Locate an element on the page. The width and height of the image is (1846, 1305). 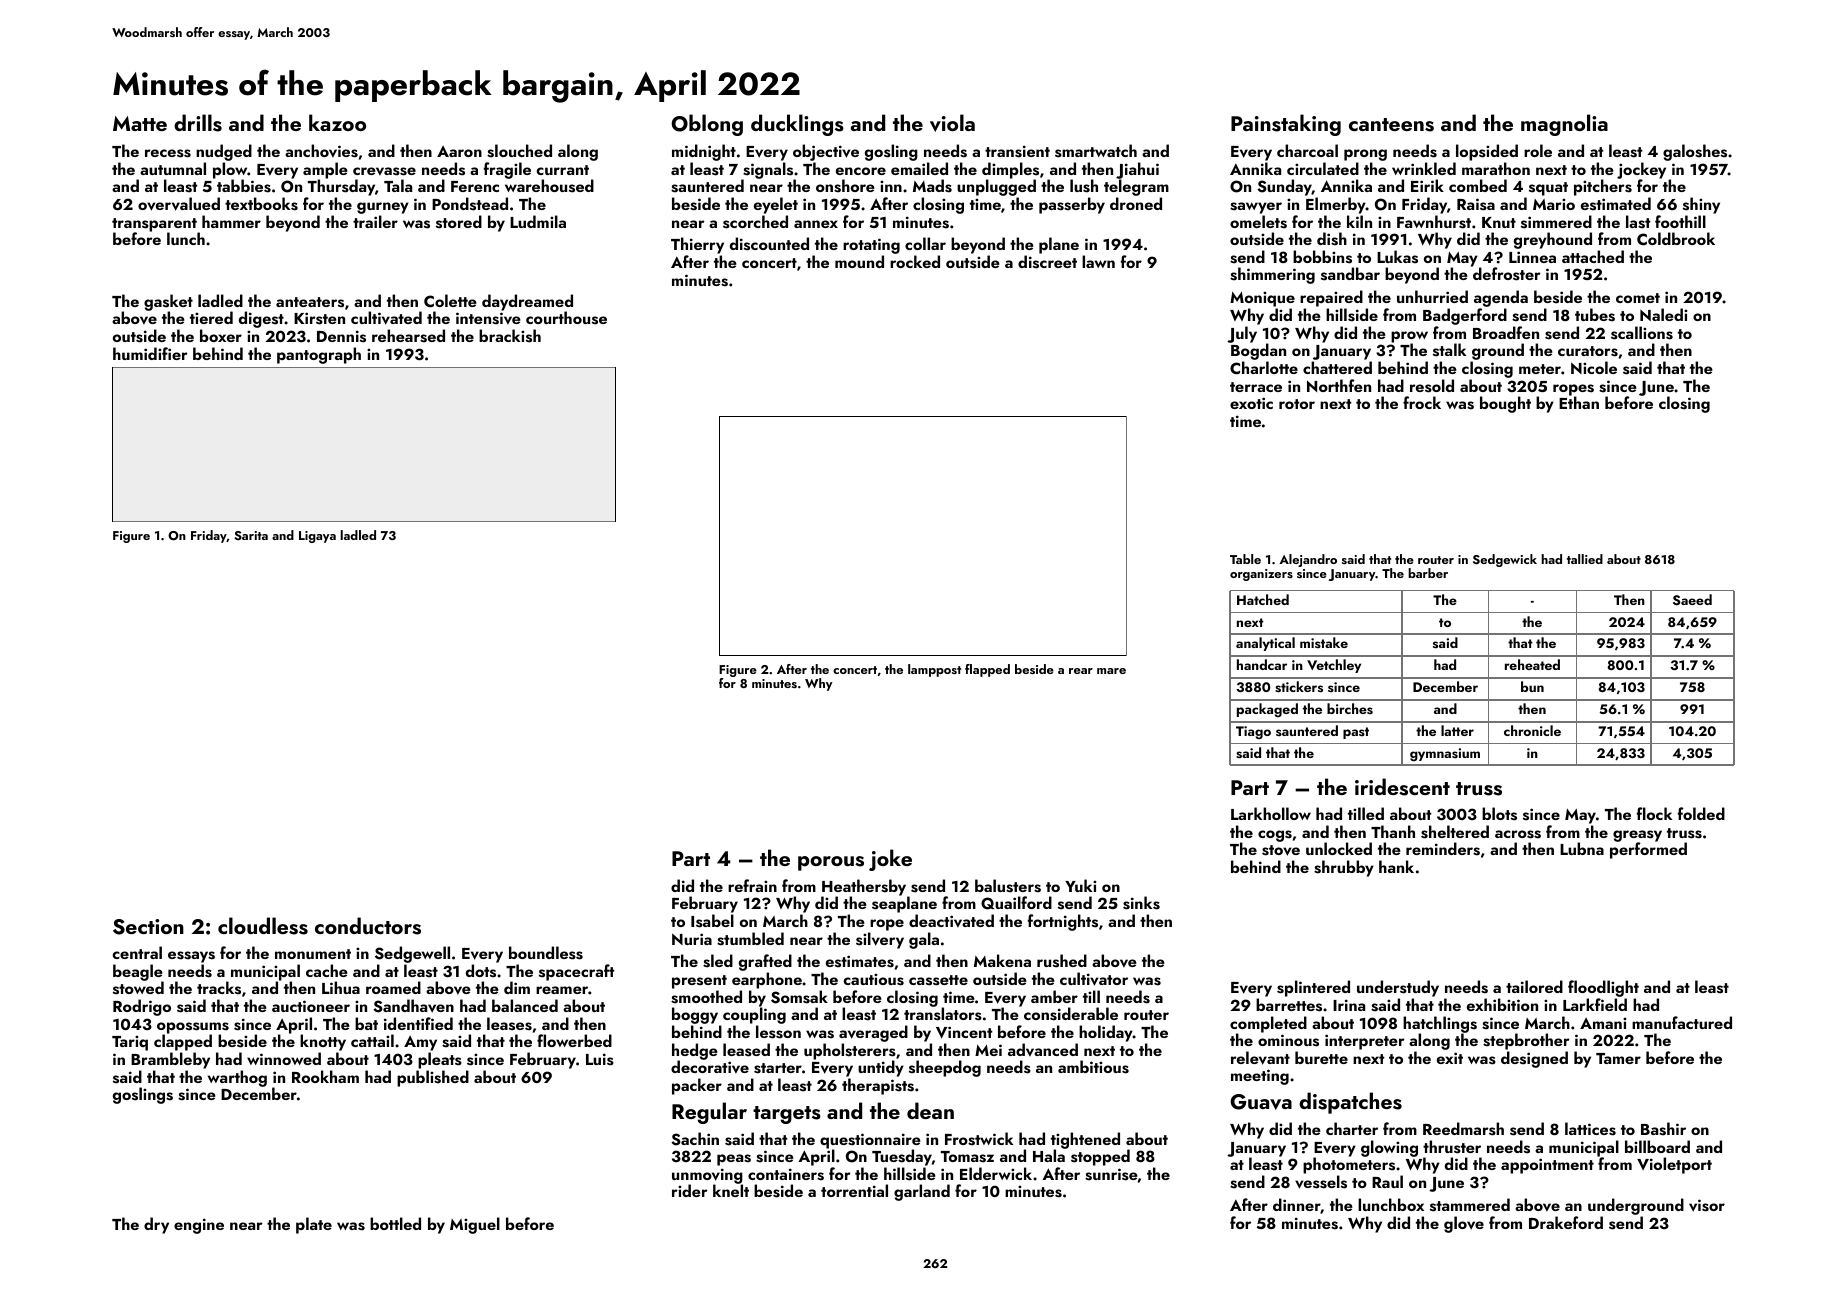
Mei is located at coordinates (988, 1050).
